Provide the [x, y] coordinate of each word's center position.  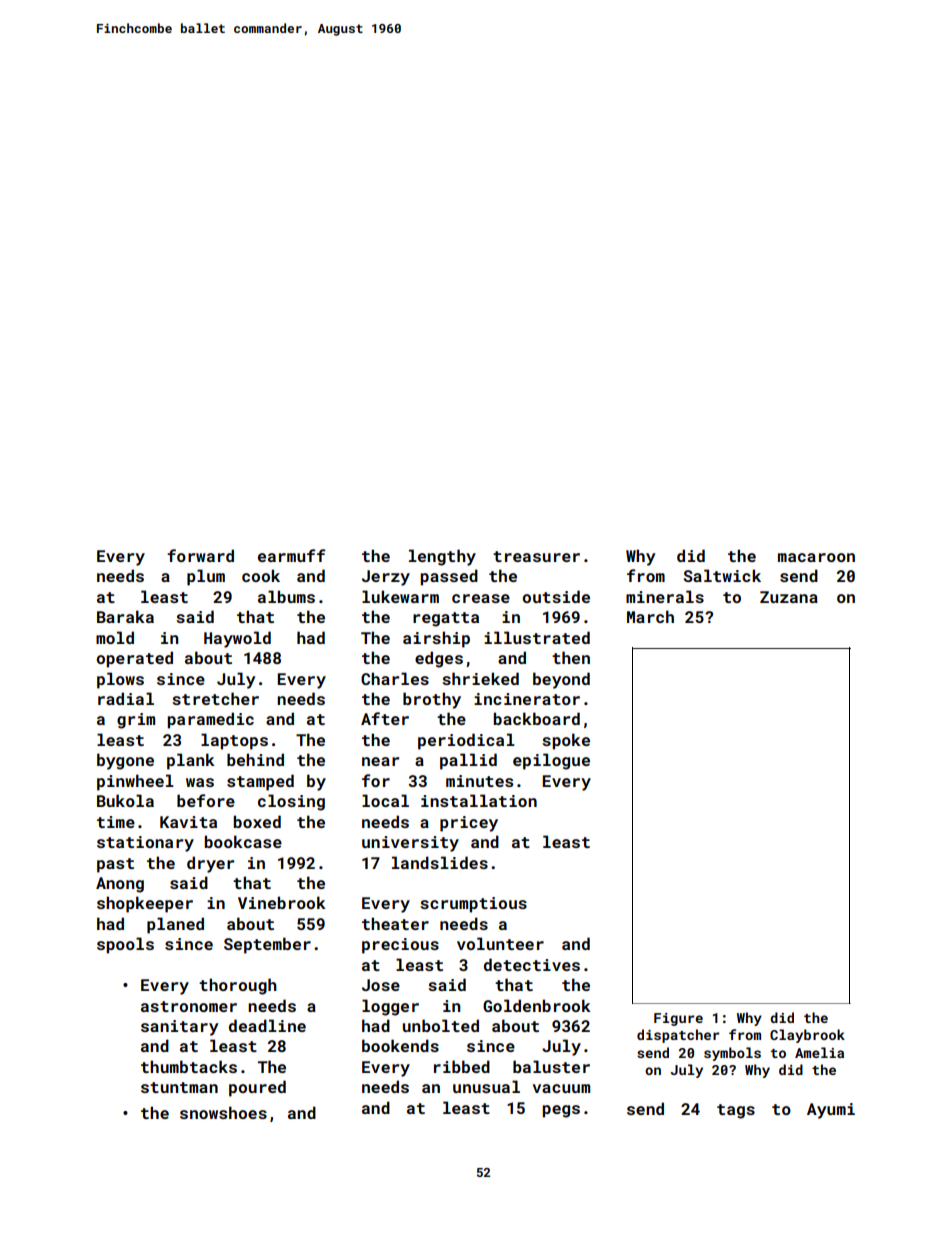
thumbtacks [189, 1066]
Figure [678, 1019]
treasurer [536, 556]
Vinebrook [282, 902]
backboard [537, 718]
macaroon [816, 557]
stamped [260, 782]
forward [200, 555]
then [571, 657]
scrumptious [473, 905]
